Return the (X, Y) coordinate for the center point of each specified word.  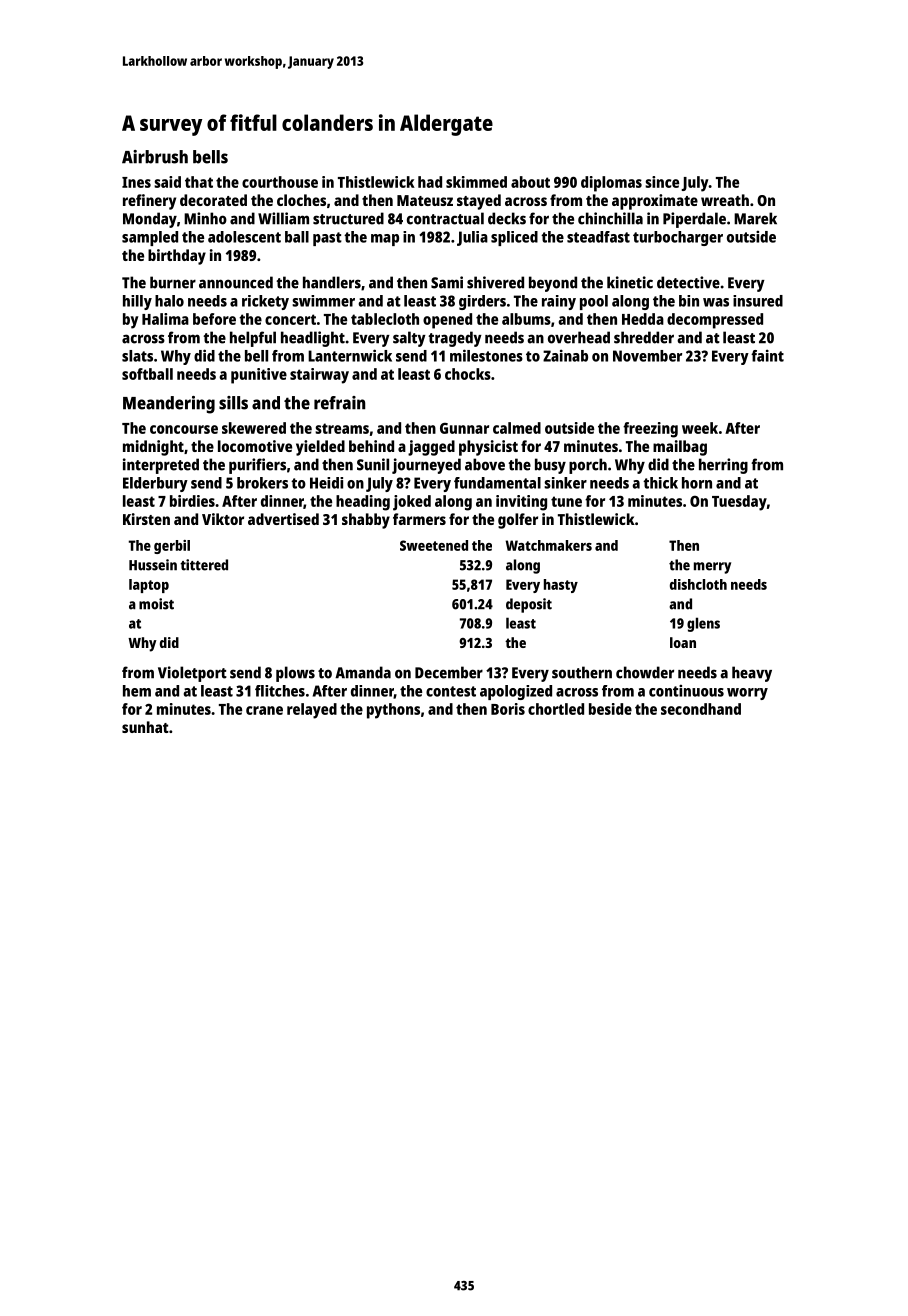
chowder (645, 672)
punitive (259, 376)
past (327, 239)
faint (767, 355)
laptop (149, 586)
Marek (755, 218)
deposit (529, 605)
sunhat (145, 727)
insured (758, 301)
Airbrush (155, 157)
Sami (447, 282)
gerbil (172, 547)
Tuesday (739, 503)
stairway (319, 376)
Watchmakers (549, 545)
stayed (479, 202)
